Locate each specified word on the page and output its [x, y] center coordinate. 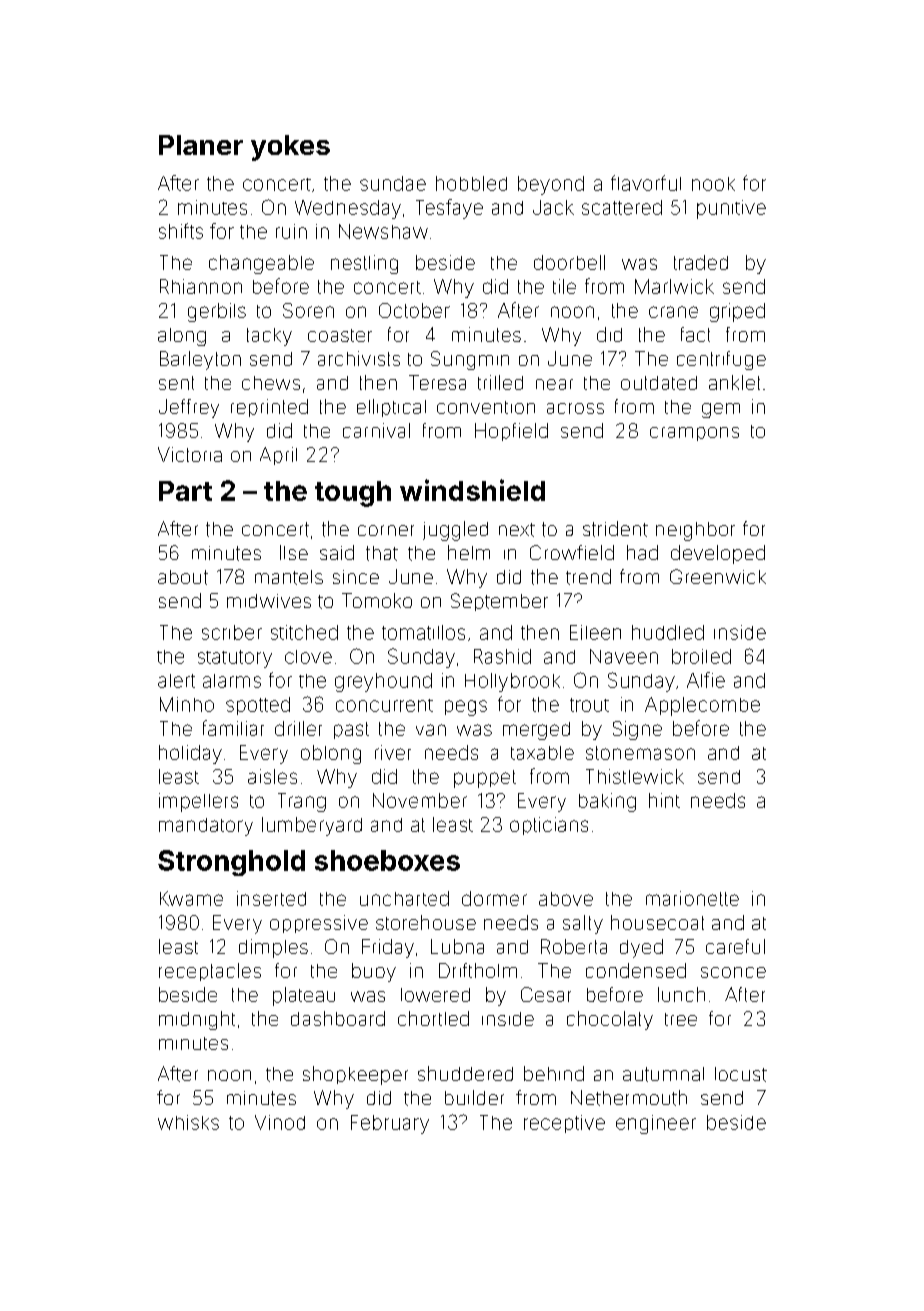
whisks [188, 1122]
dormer [494, 898]
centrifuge [721, 360]
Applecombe [702, 706]
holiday [190, 754]
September [499, 602]
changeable [261, 264]
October [414, 310]
